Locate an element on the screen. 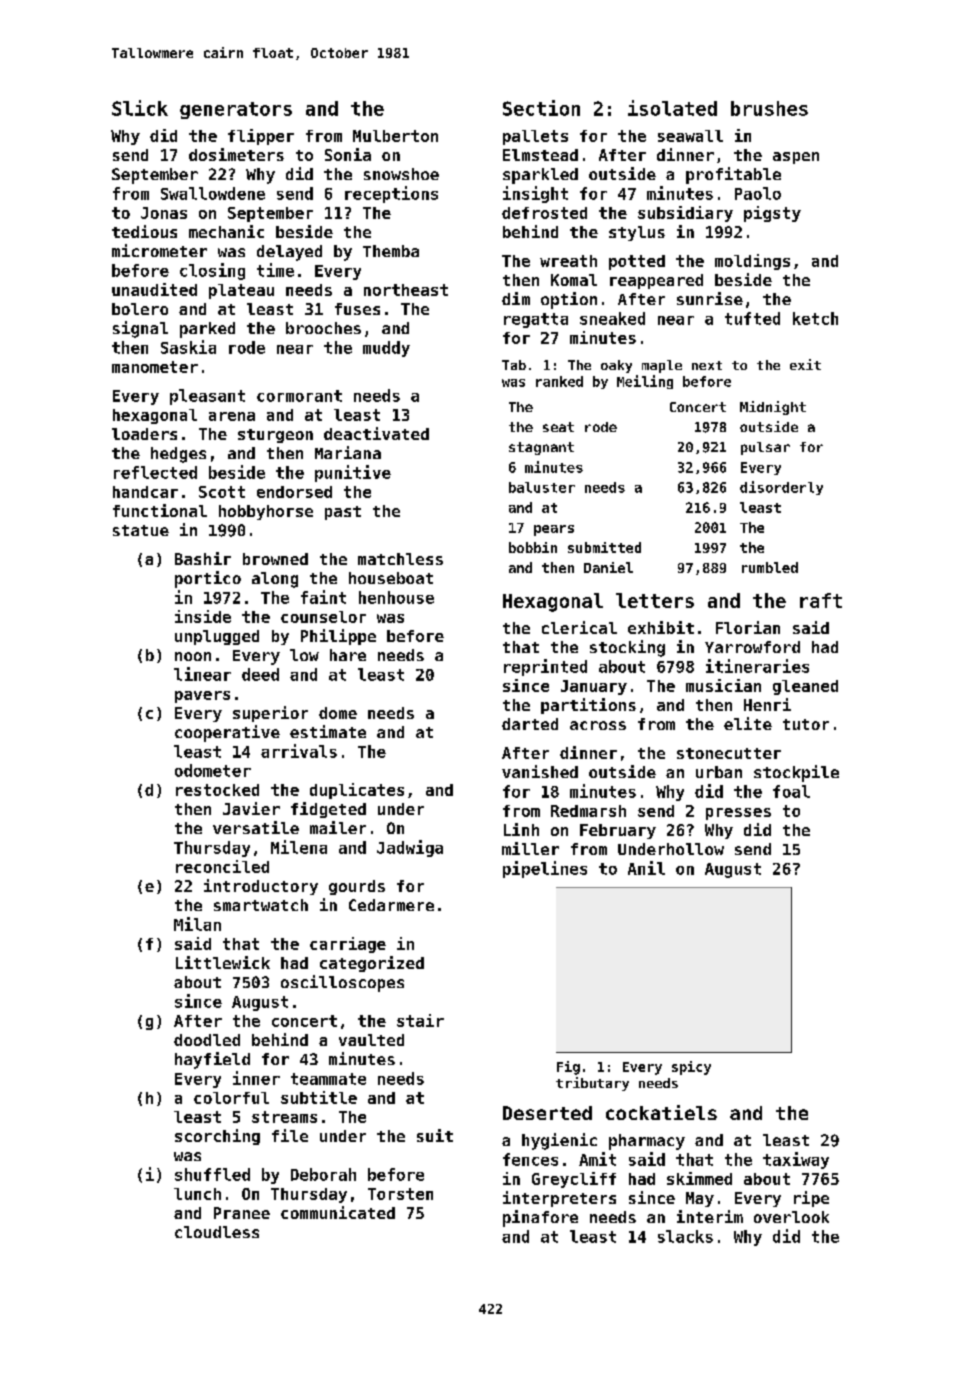 The image size is (957, 1385). generators is located at coordinates (236, 110).
